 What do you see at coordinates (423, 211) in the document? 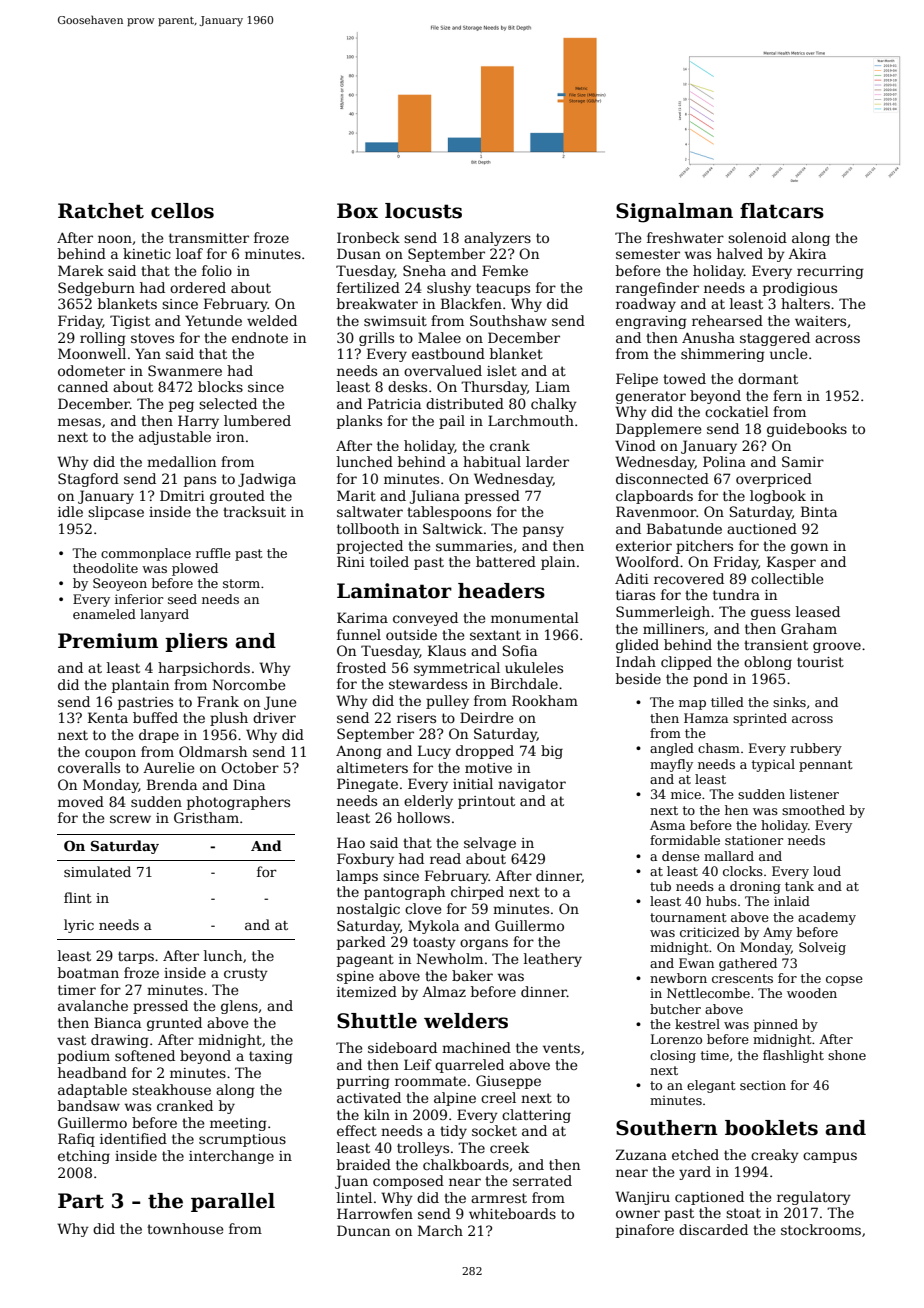
I see `locusts` at bounding box center [423, 211].
